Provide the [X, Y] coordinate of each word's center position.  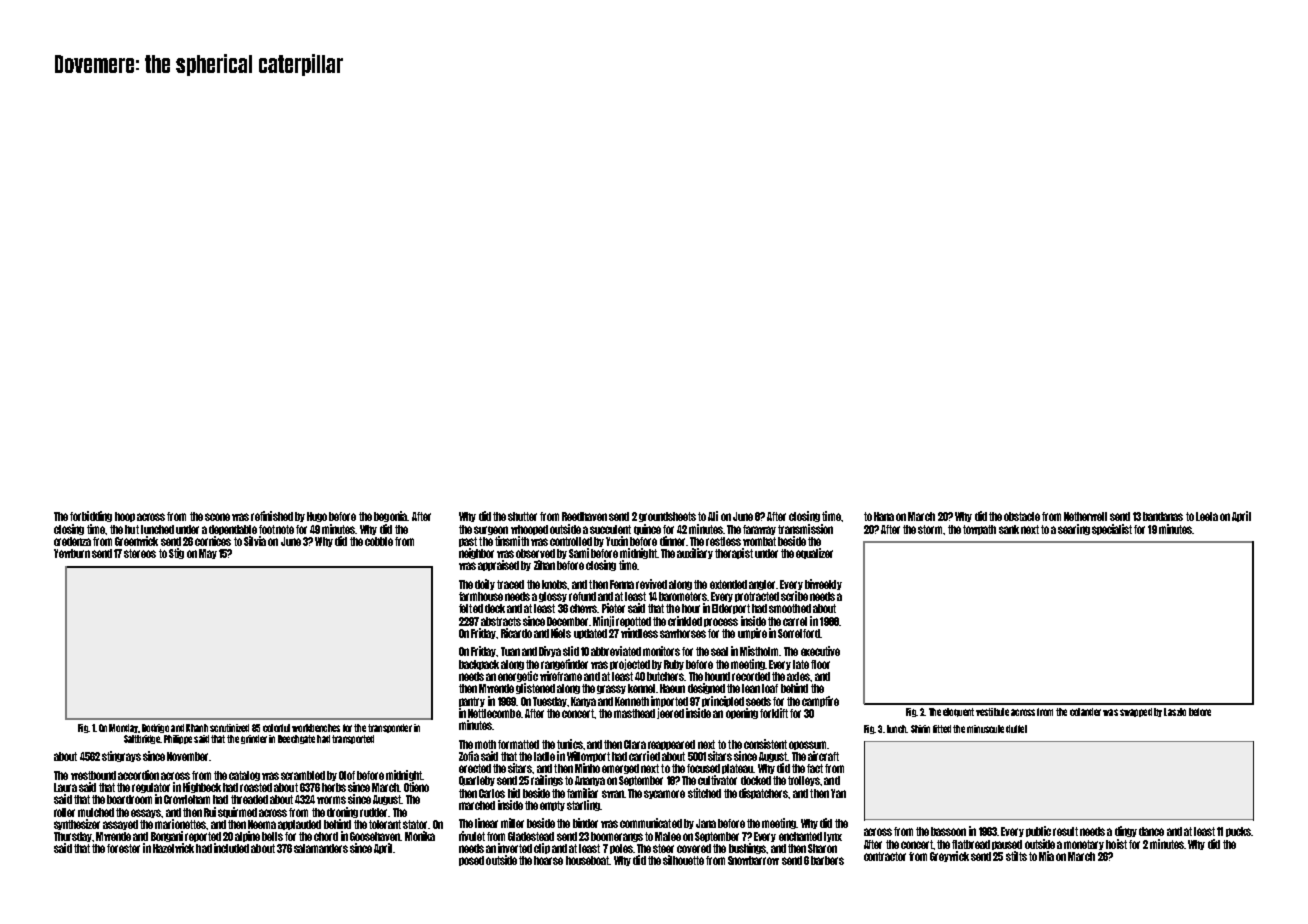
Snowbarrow [753, 860]
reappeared [671, 745]
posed [471, 861]
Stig [176, 553]
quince [647, 529]
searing [1074, 529]
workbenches [316, 728]
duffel [1016, 729]
